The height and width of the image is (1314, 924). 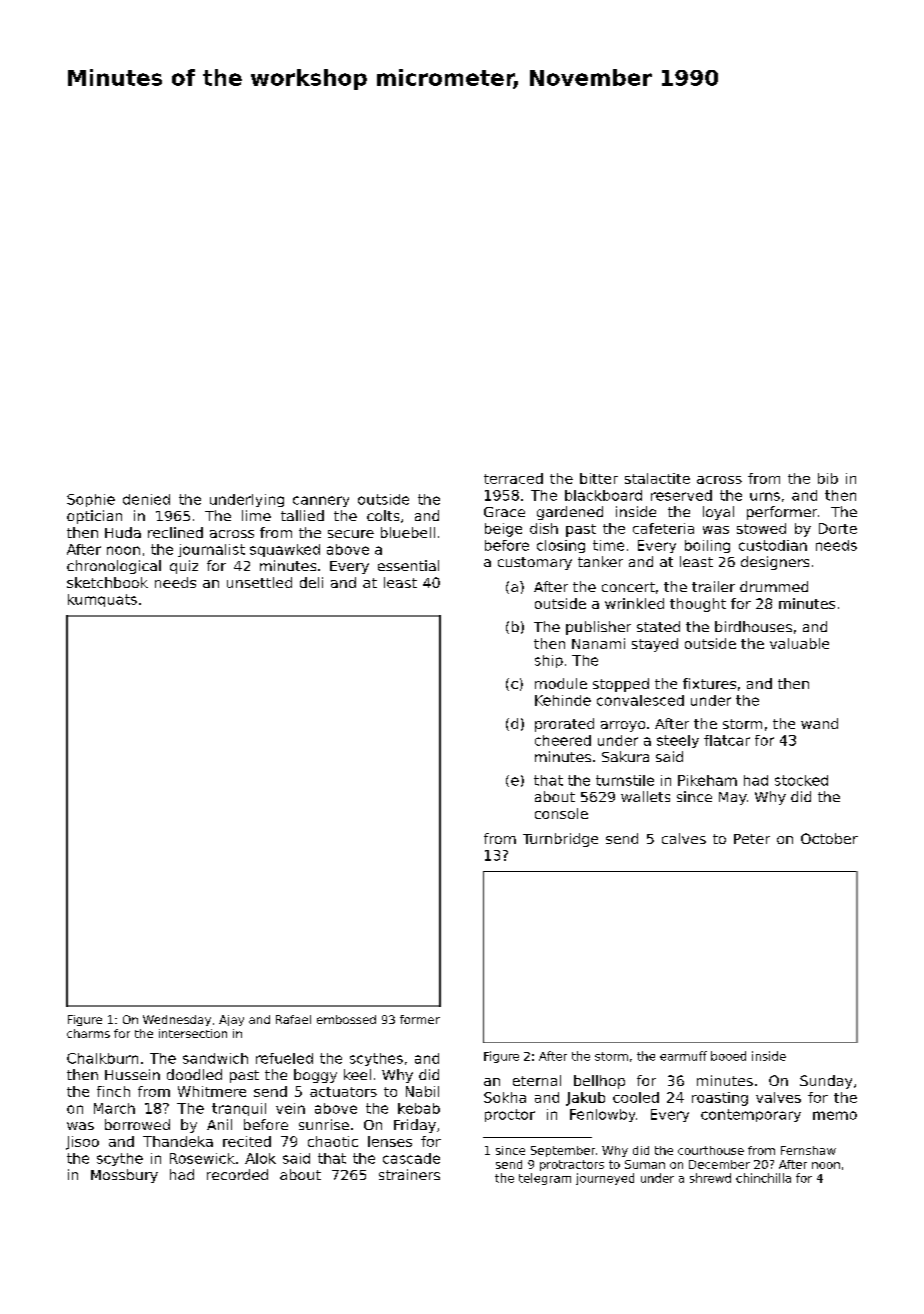 What do you see at coordinates (828, 478) in the image?
I see `bib` at bounding box center [828, 478].
